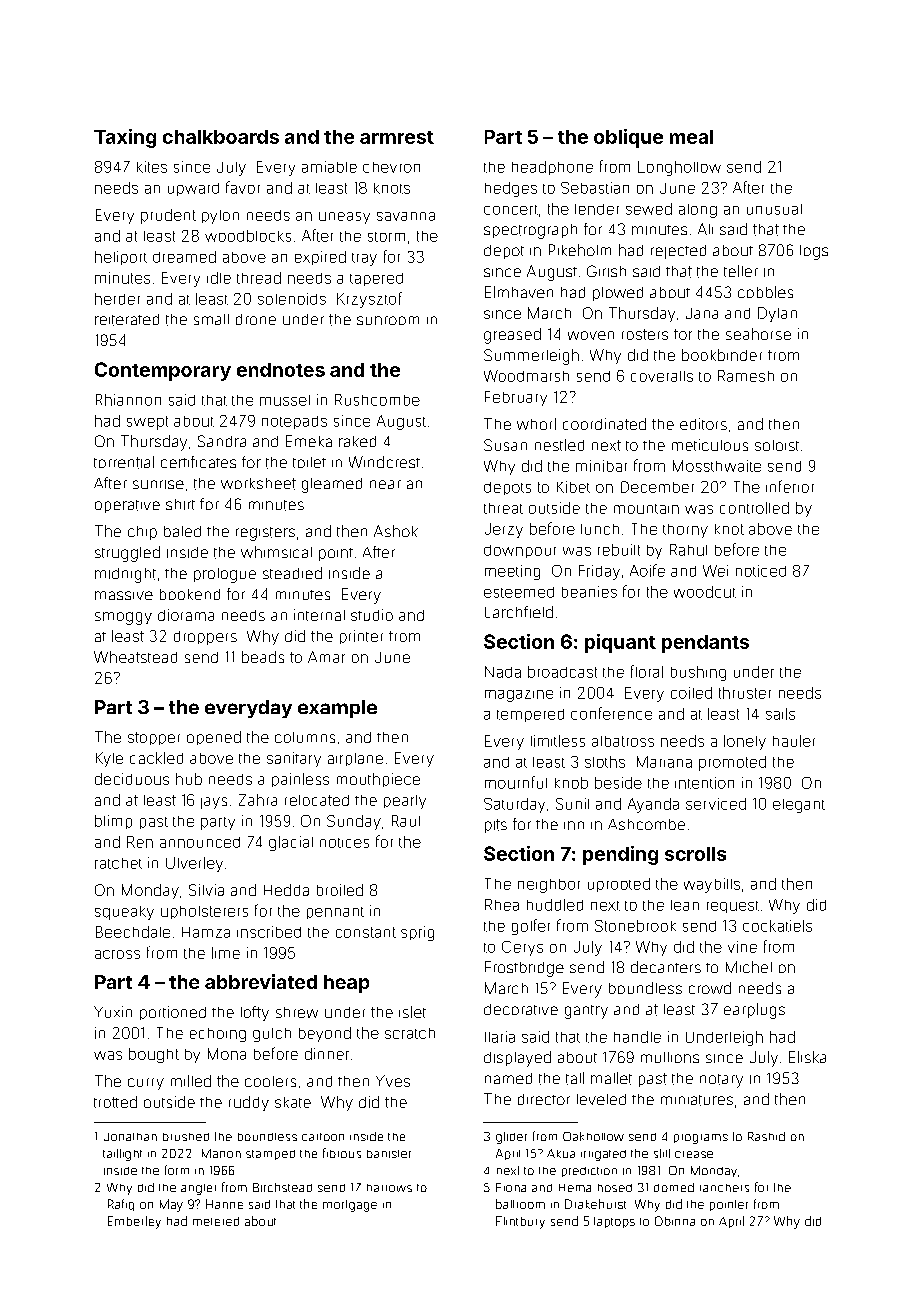 The height and width of the document is (1314, 924). What do you see at coordinates (389, 1188) in the document?
I see `harrows` at bounding box center [389, 1188].
